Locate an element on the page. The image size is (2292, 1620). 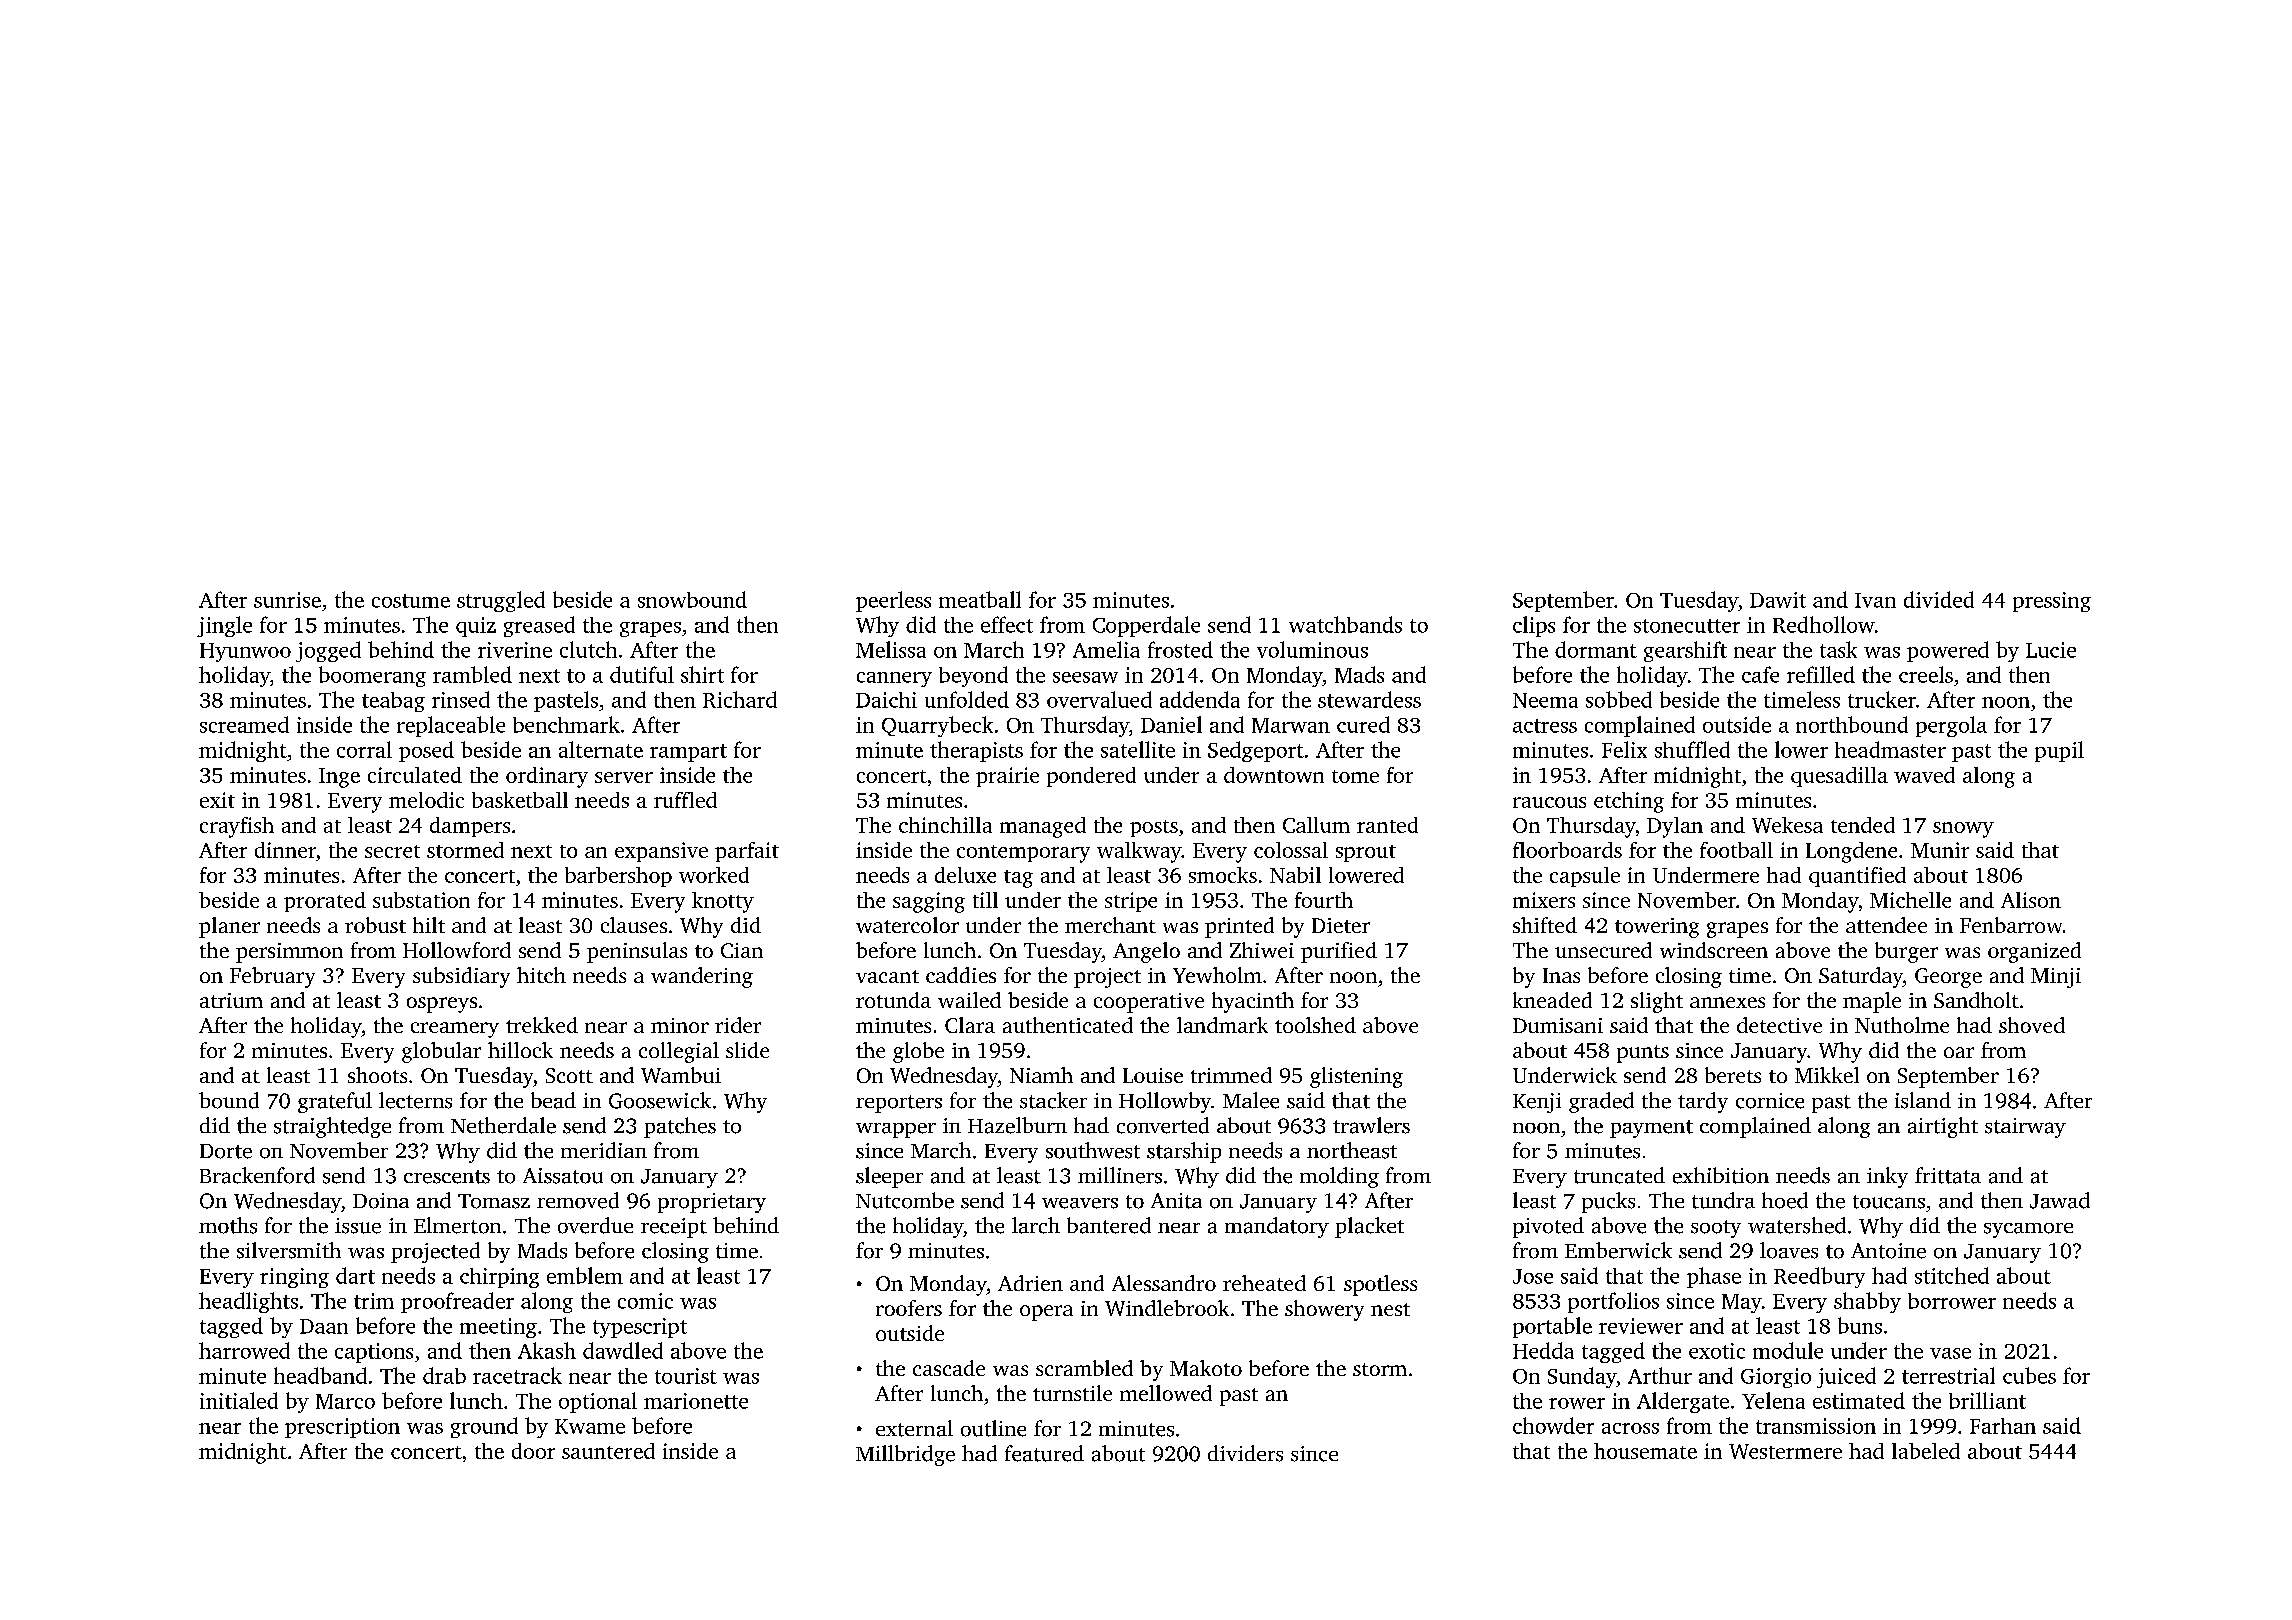
dinner is located at coordinates (285, 850).
